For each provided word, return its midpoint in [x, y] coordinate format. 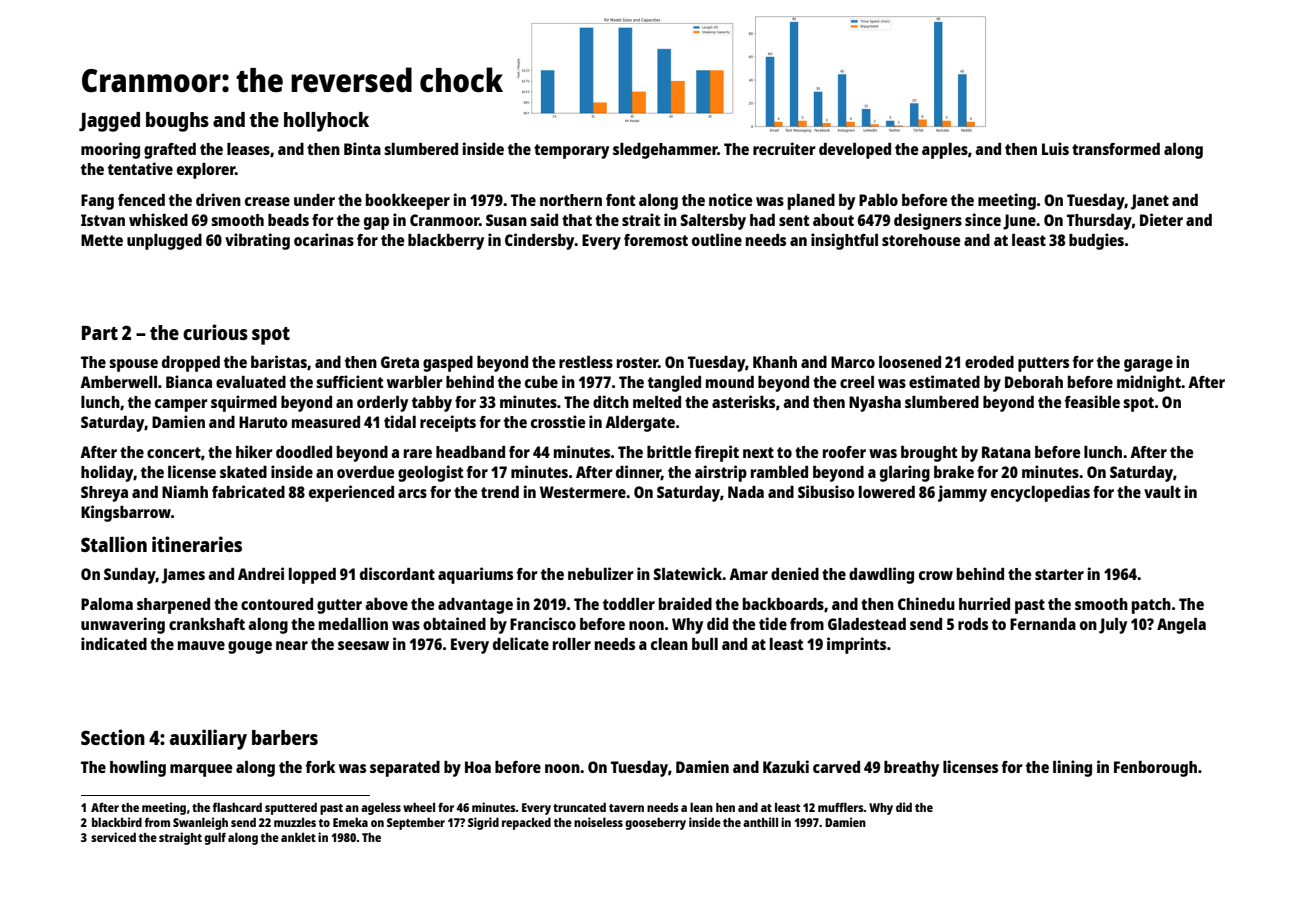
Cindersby [540, 241]
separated [405, 769]
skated [243, 472]
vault [1162, 492]
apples [945, 151]
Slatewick [688, 573]
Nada [746, 492]
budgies [1096, 241]
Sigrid [483, 823]
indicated [114, 643]
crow [936, 575]
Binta [362, 148]
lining [1072, 768]
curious [215, 332]
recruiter [784, 148]
